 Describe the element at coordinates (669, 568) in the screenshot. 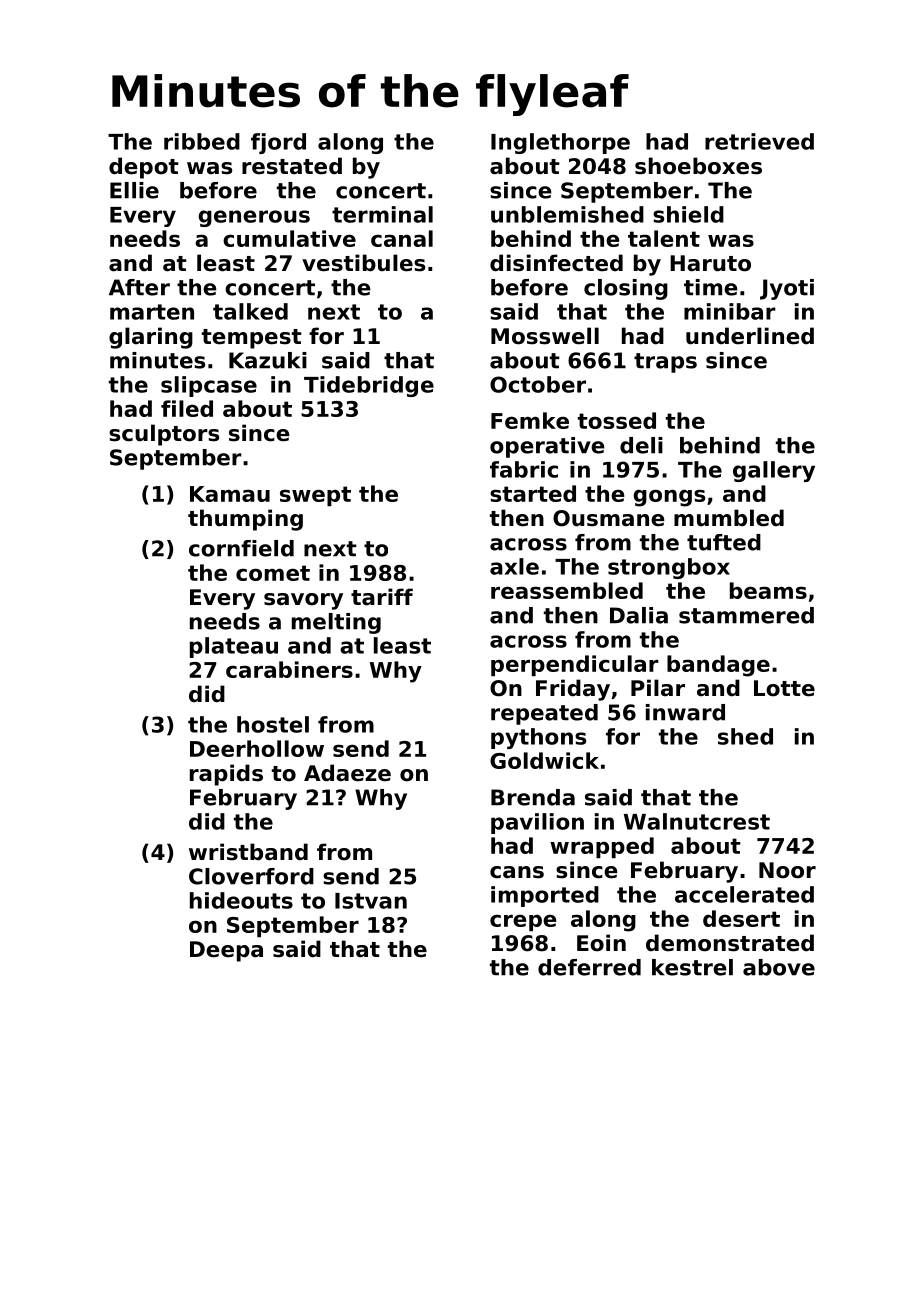

I see `strongbox` at that location.
